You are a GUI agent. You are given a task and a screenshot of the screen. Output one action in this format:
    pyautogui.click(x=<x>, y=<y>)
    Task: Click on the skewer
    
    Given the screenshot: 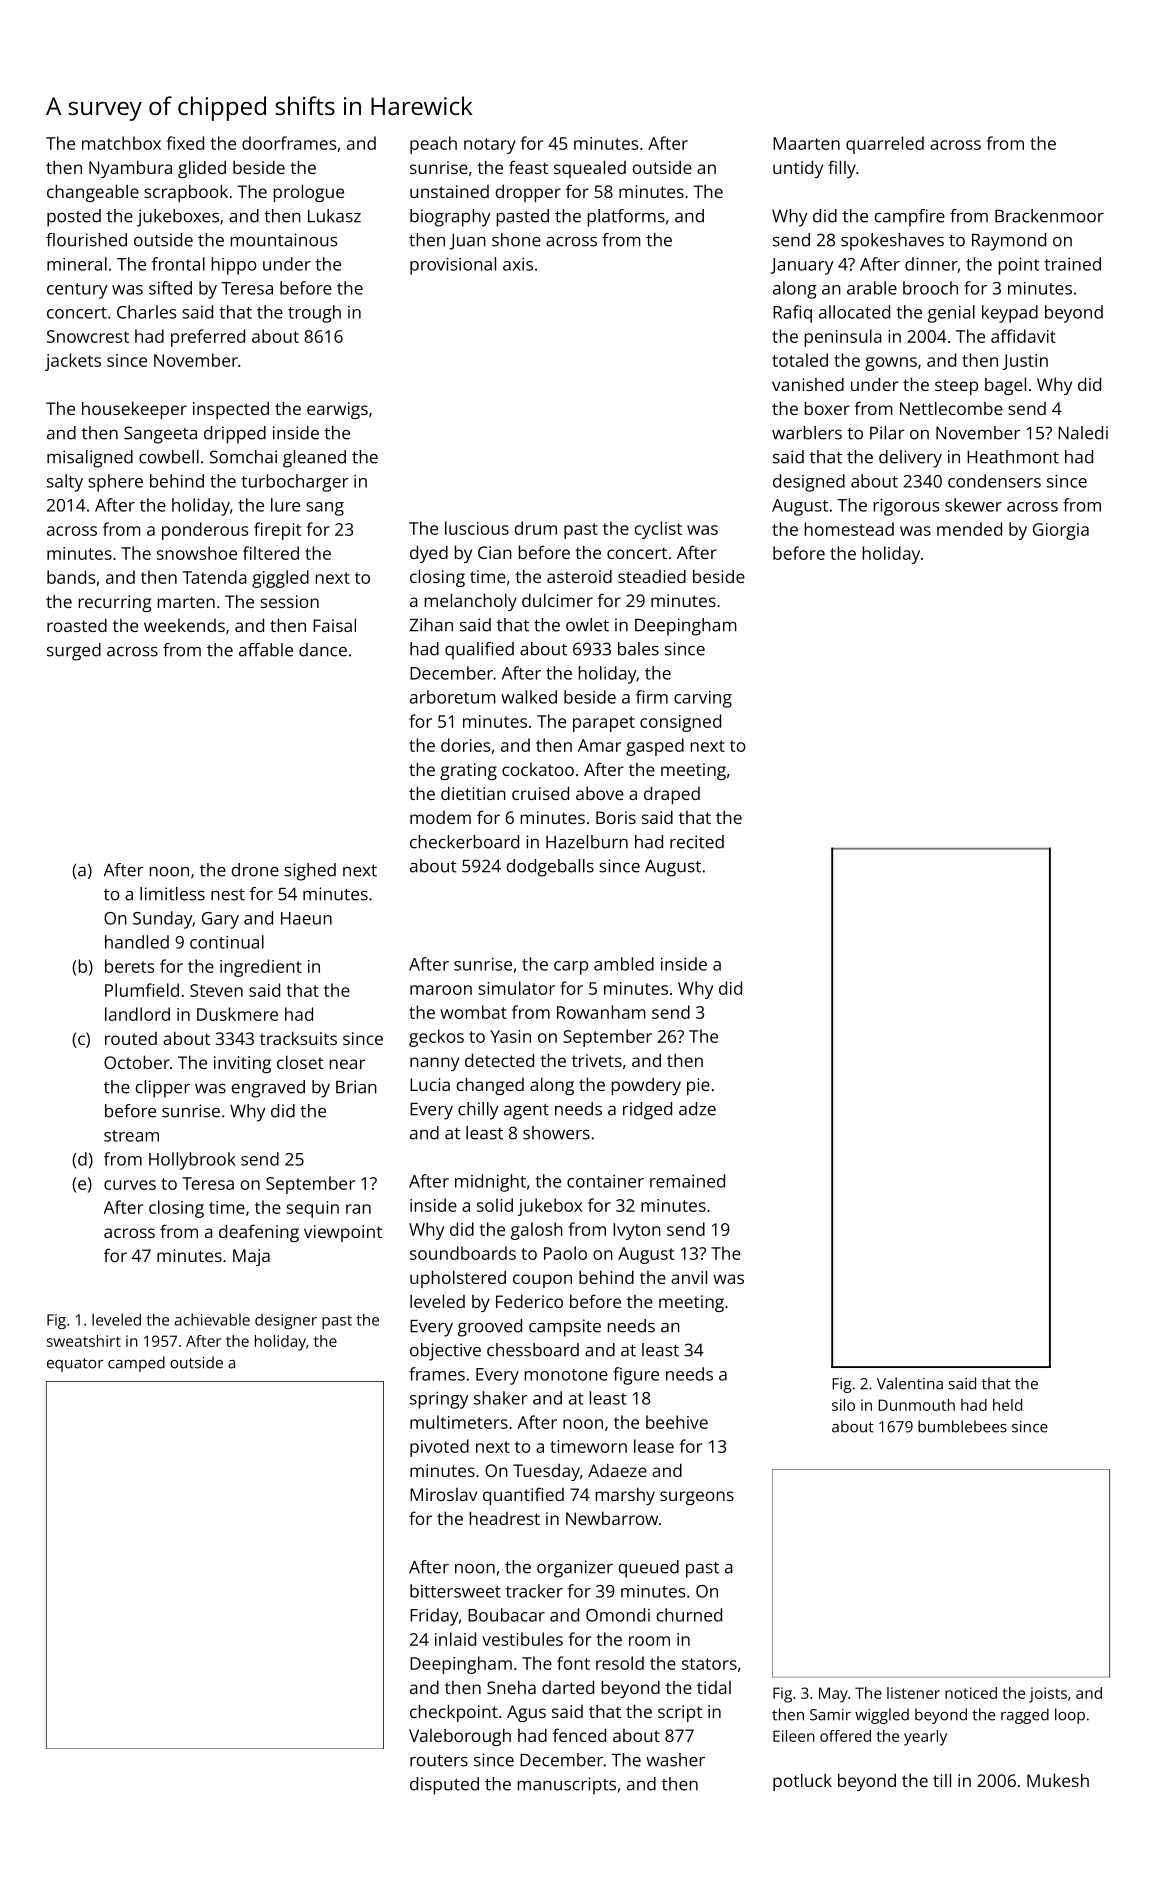 What is the action you would take?
    pyautogui.click(x=973, y=505)
